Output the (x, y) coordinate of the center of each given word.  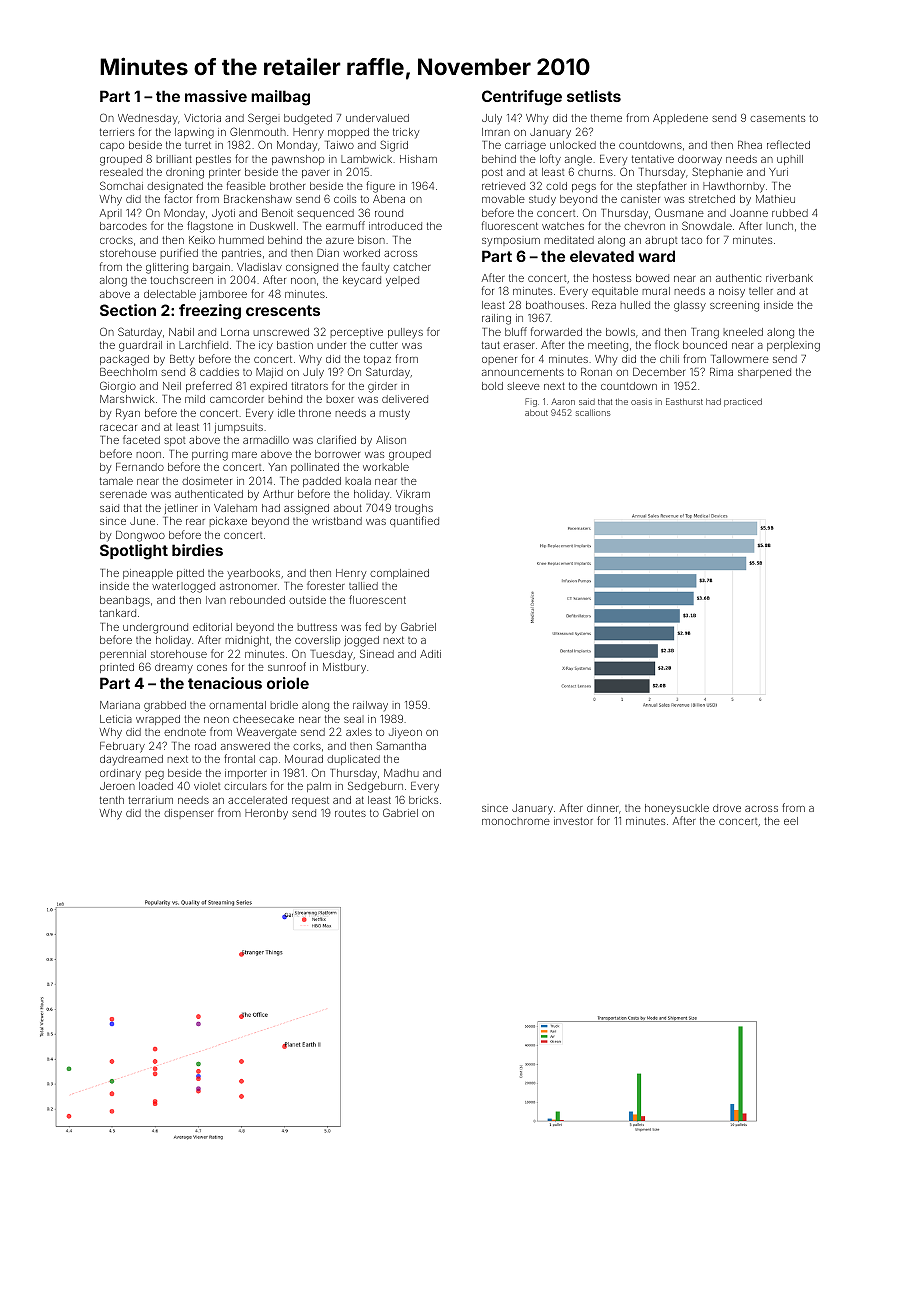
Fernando (140, 467)
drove (727, 808)
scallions (593, 412)
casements (777, 118)
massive (216, 96)
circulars (245, 786)
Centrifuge (522, 98)
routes (350, 813)
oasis (641, 401)
